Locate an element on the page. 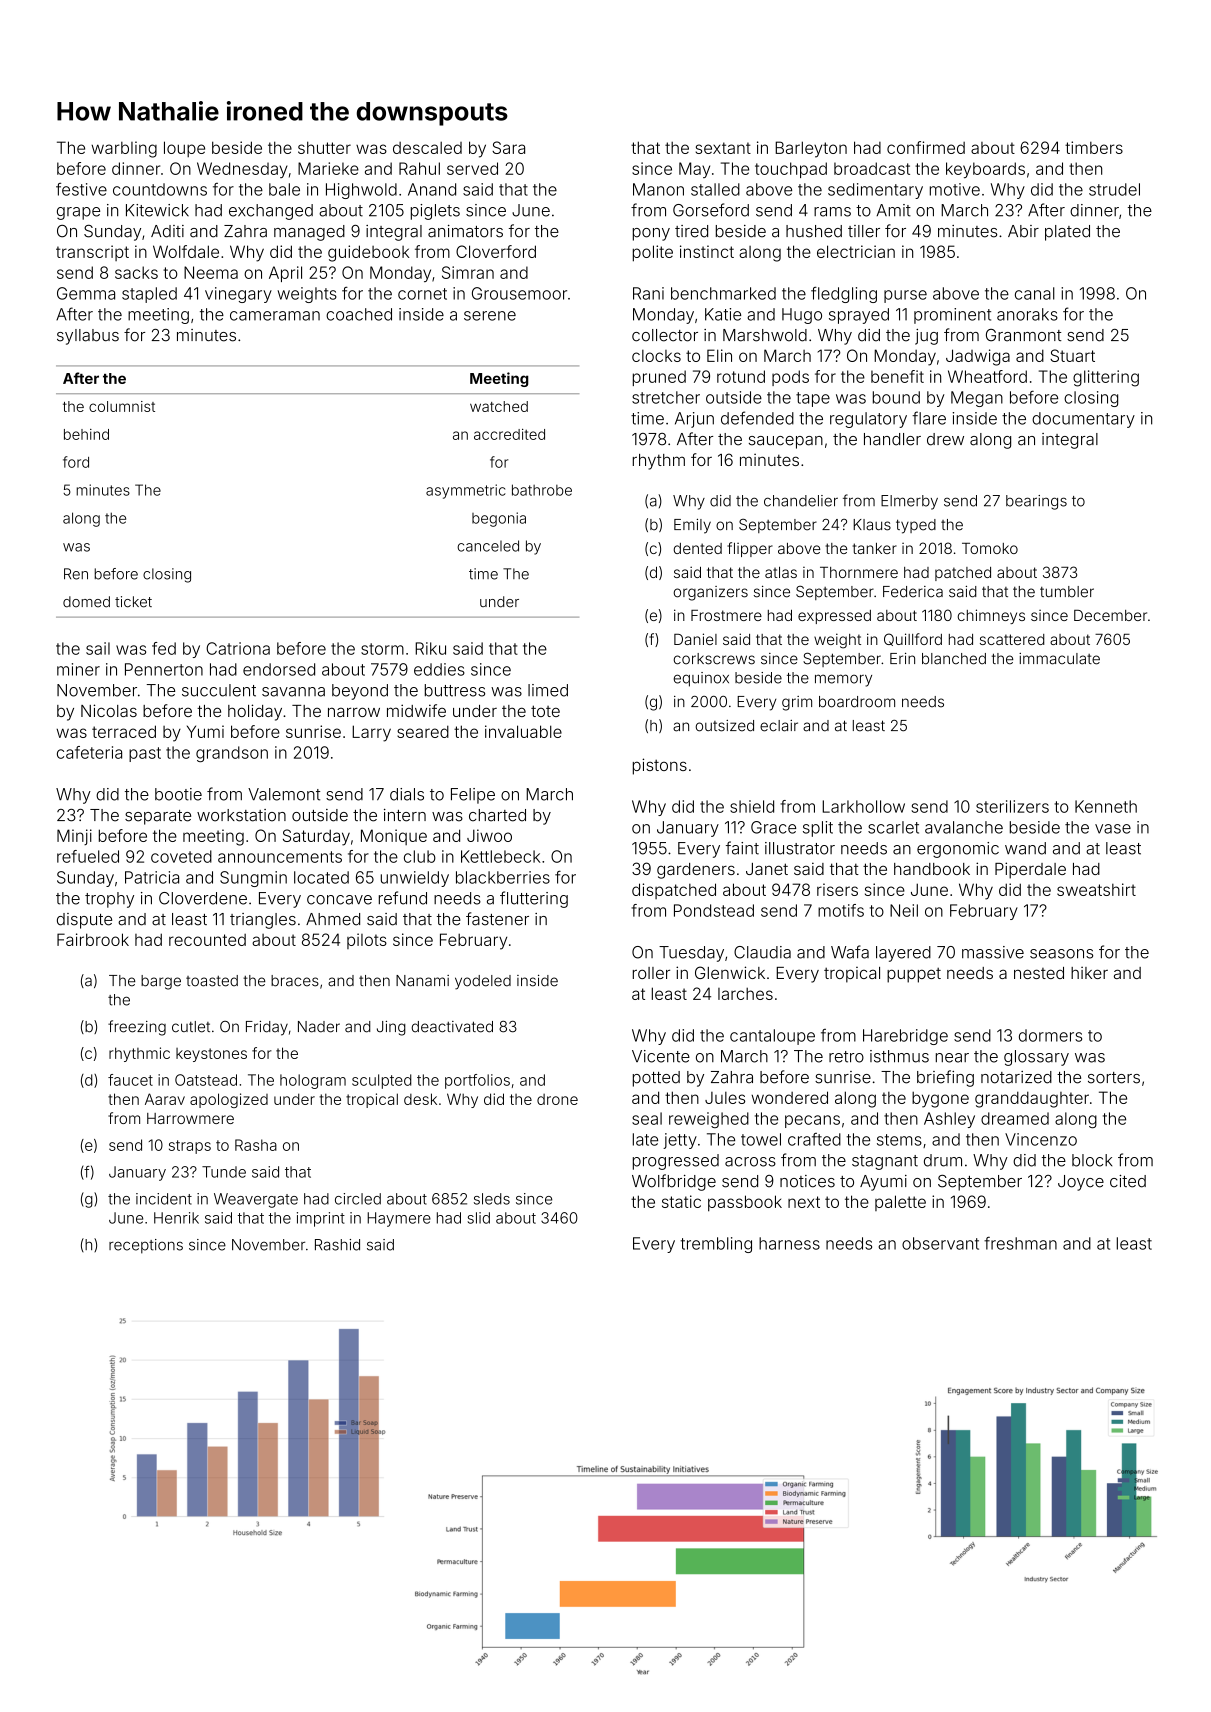 The height and width of the document is (1712, 1211). cameraman is located at coordinates (275, 316).
